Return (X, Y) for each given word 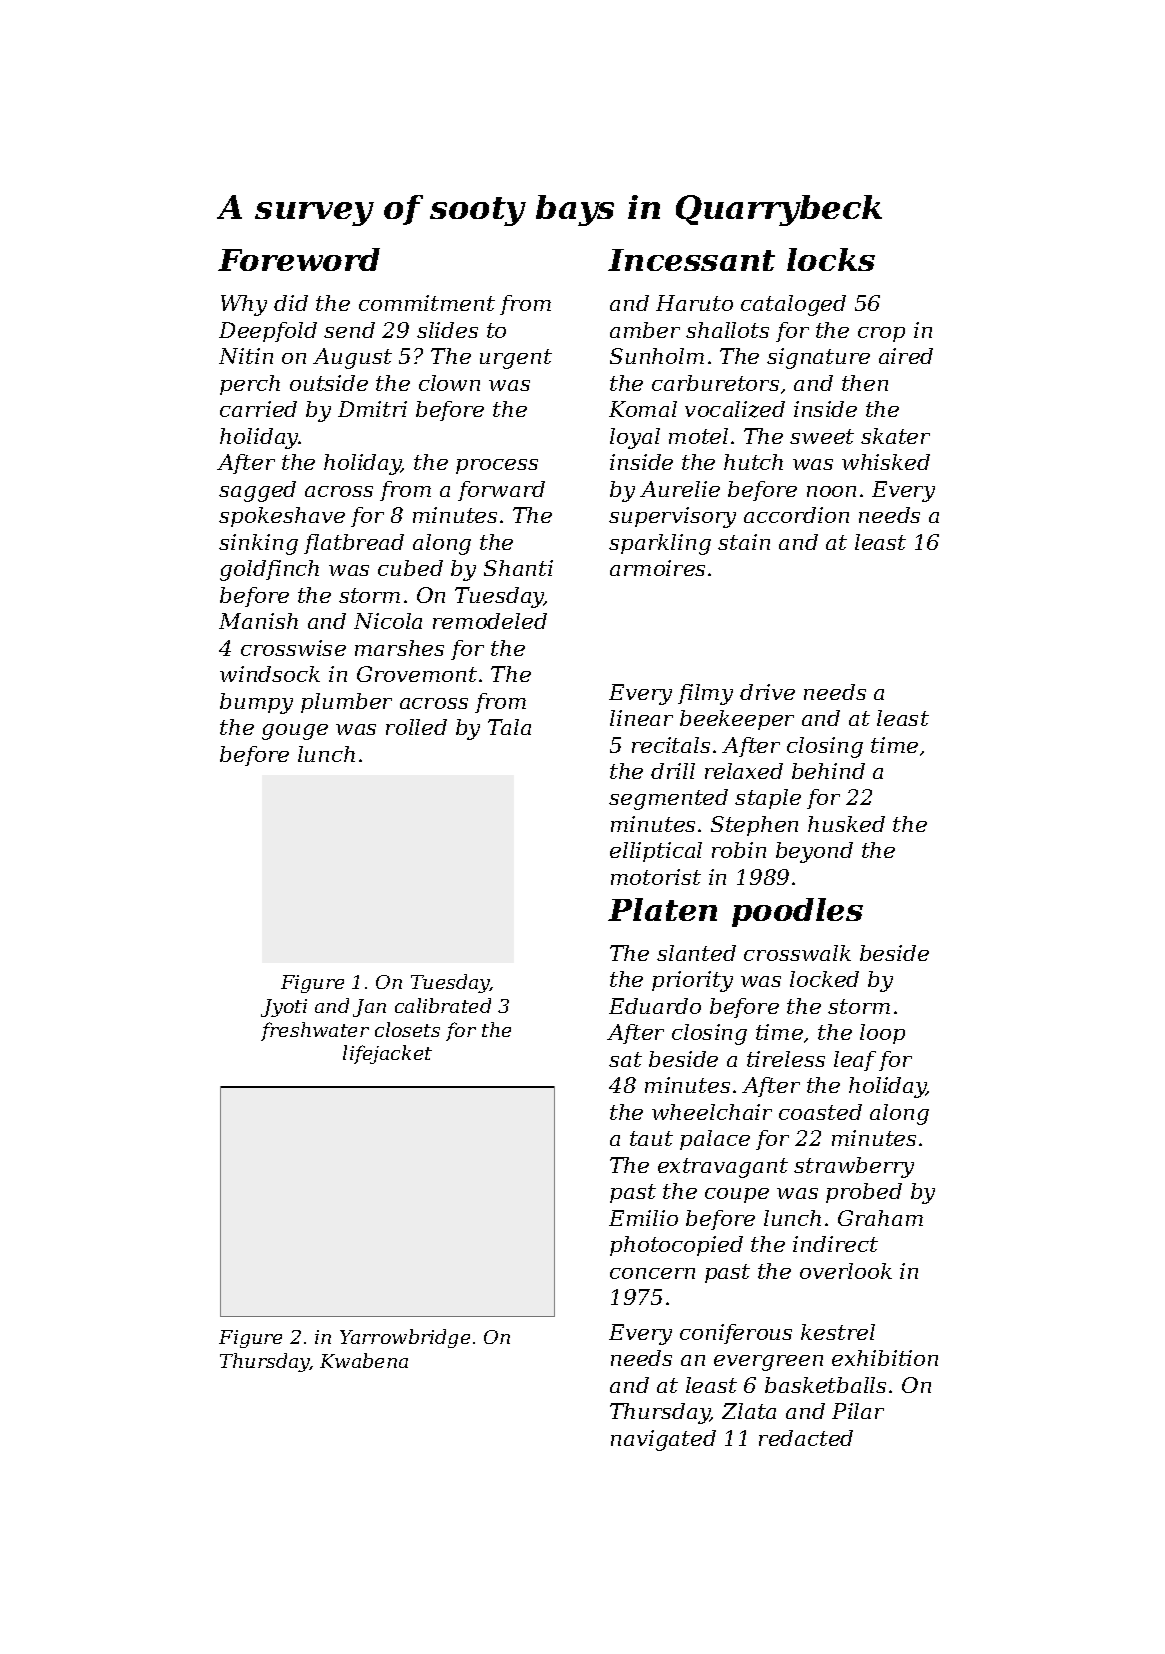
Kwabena (364, 1360)
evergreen (768, 1363)
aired (906, 356)
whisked (886, 462)
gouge (295, 732)
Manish (258, 621)
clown (449, 383)
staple (768, 799)
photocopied (676, 1246)
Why (244, 305)
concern (652, 1273)
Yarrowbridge (405, 1338)
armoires (657, 568)
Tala (509, 727)
